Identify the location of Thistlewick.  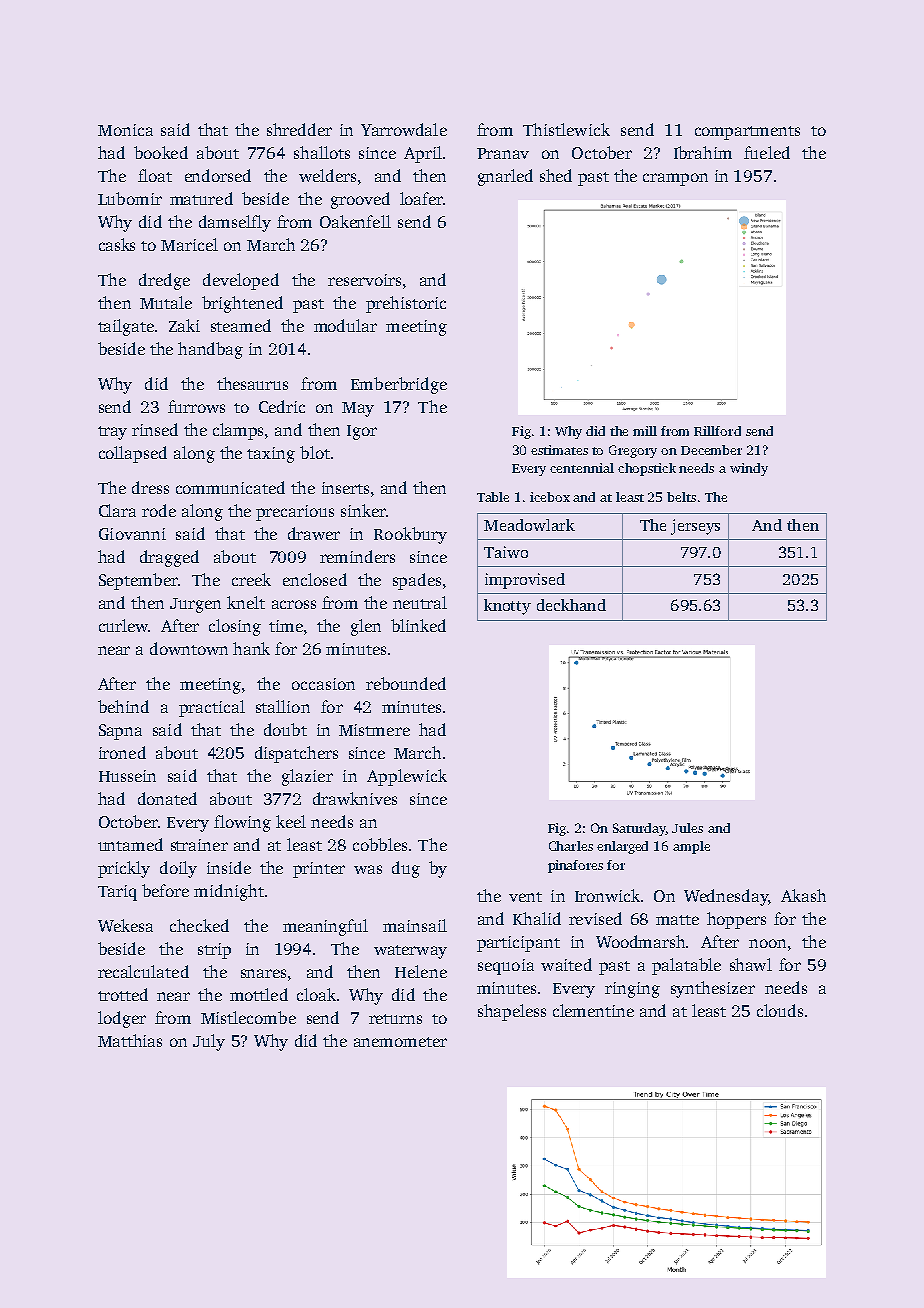
(566, 129).
